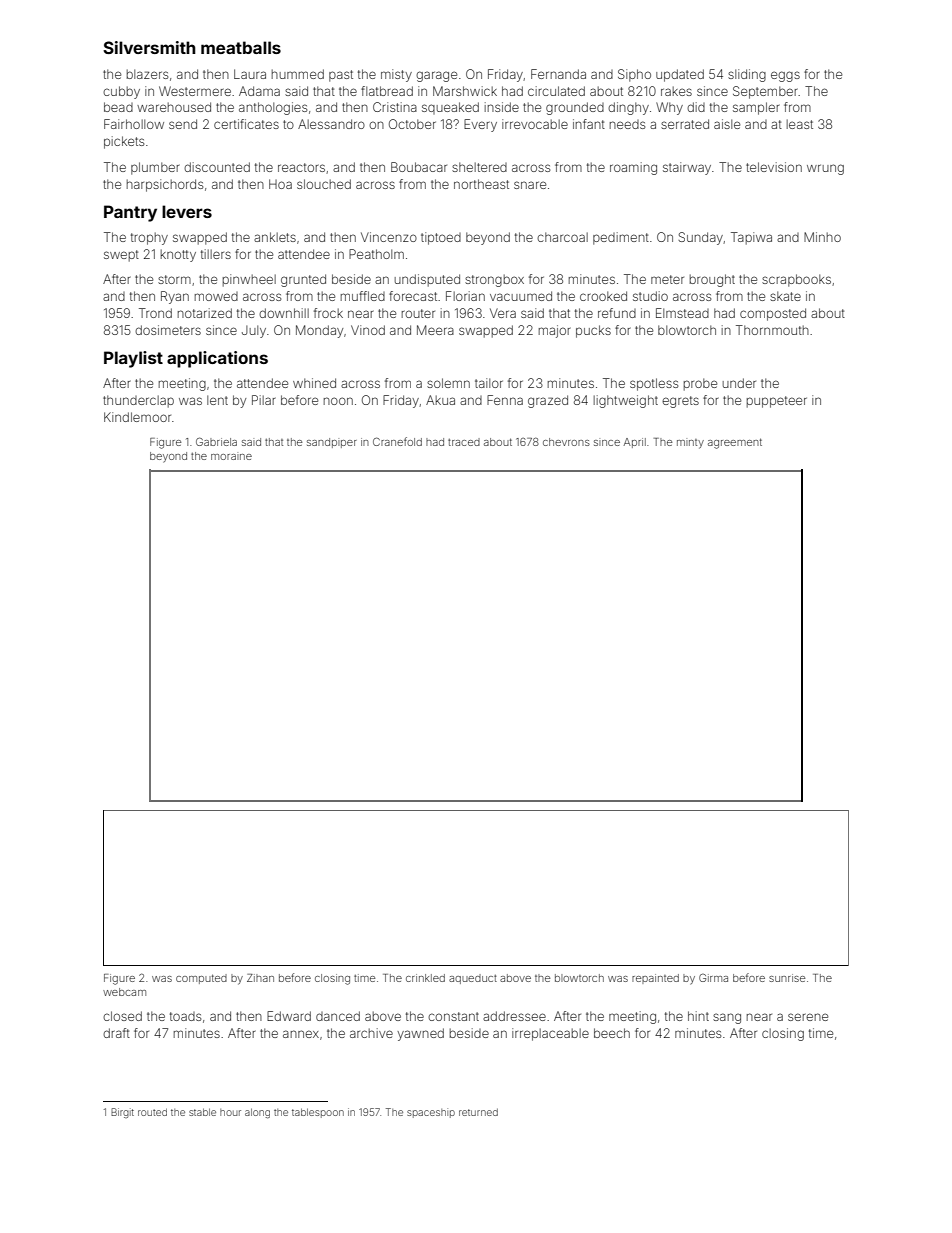  What do you see at coordinates (478, 1112) in the image?
I see `returned` at bounding box center [478, 1112].
